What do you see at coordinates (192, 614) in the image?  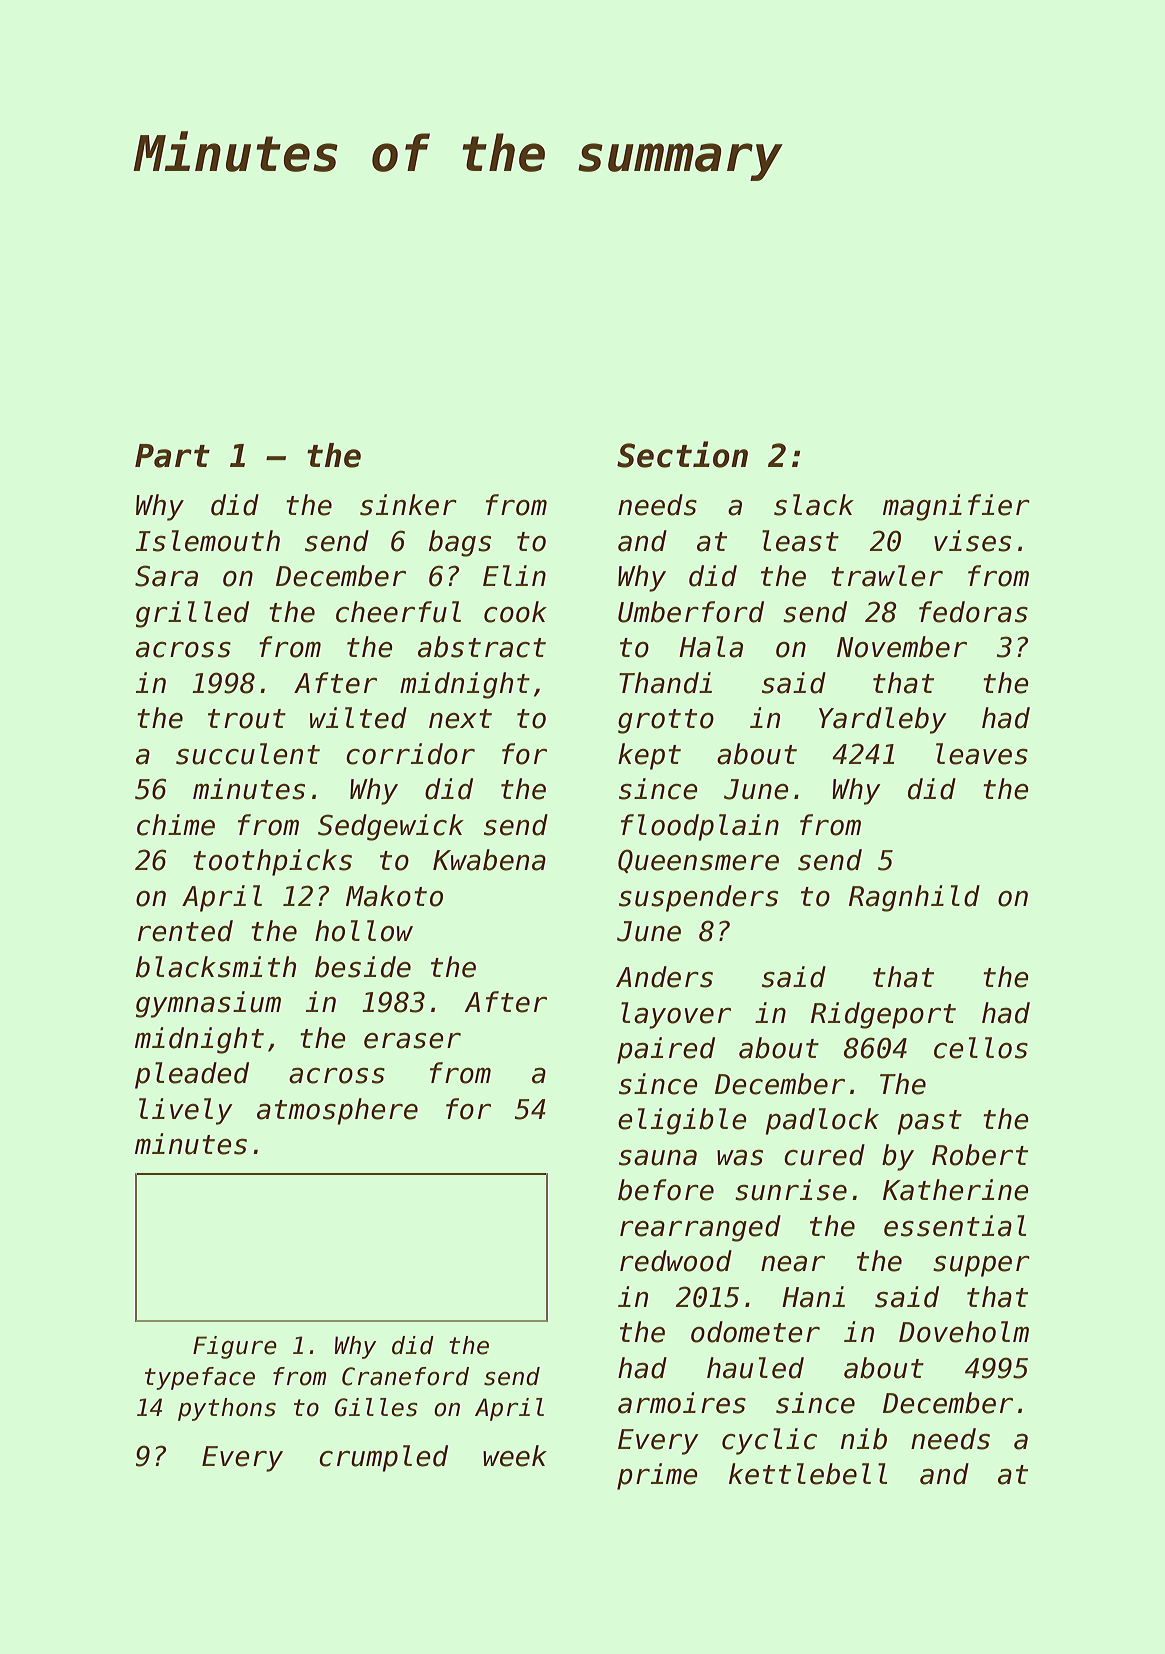 I see `grilled` at bounding box center [192, 614].
